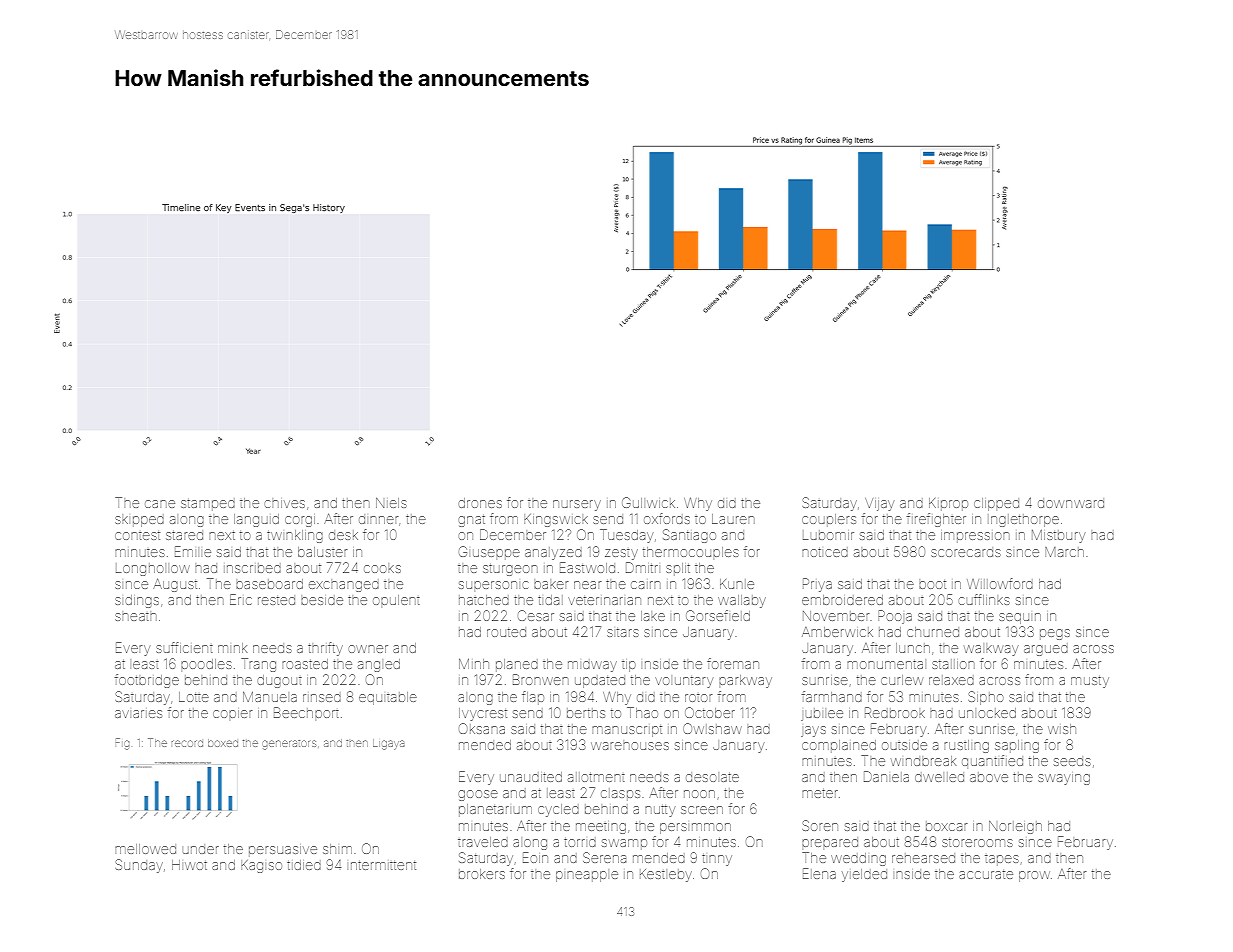 Image resolution: width=1233 pixels, height=952 pixels. Describe the element at coordinates (187, 743) in the page. I see `record` at that location.
